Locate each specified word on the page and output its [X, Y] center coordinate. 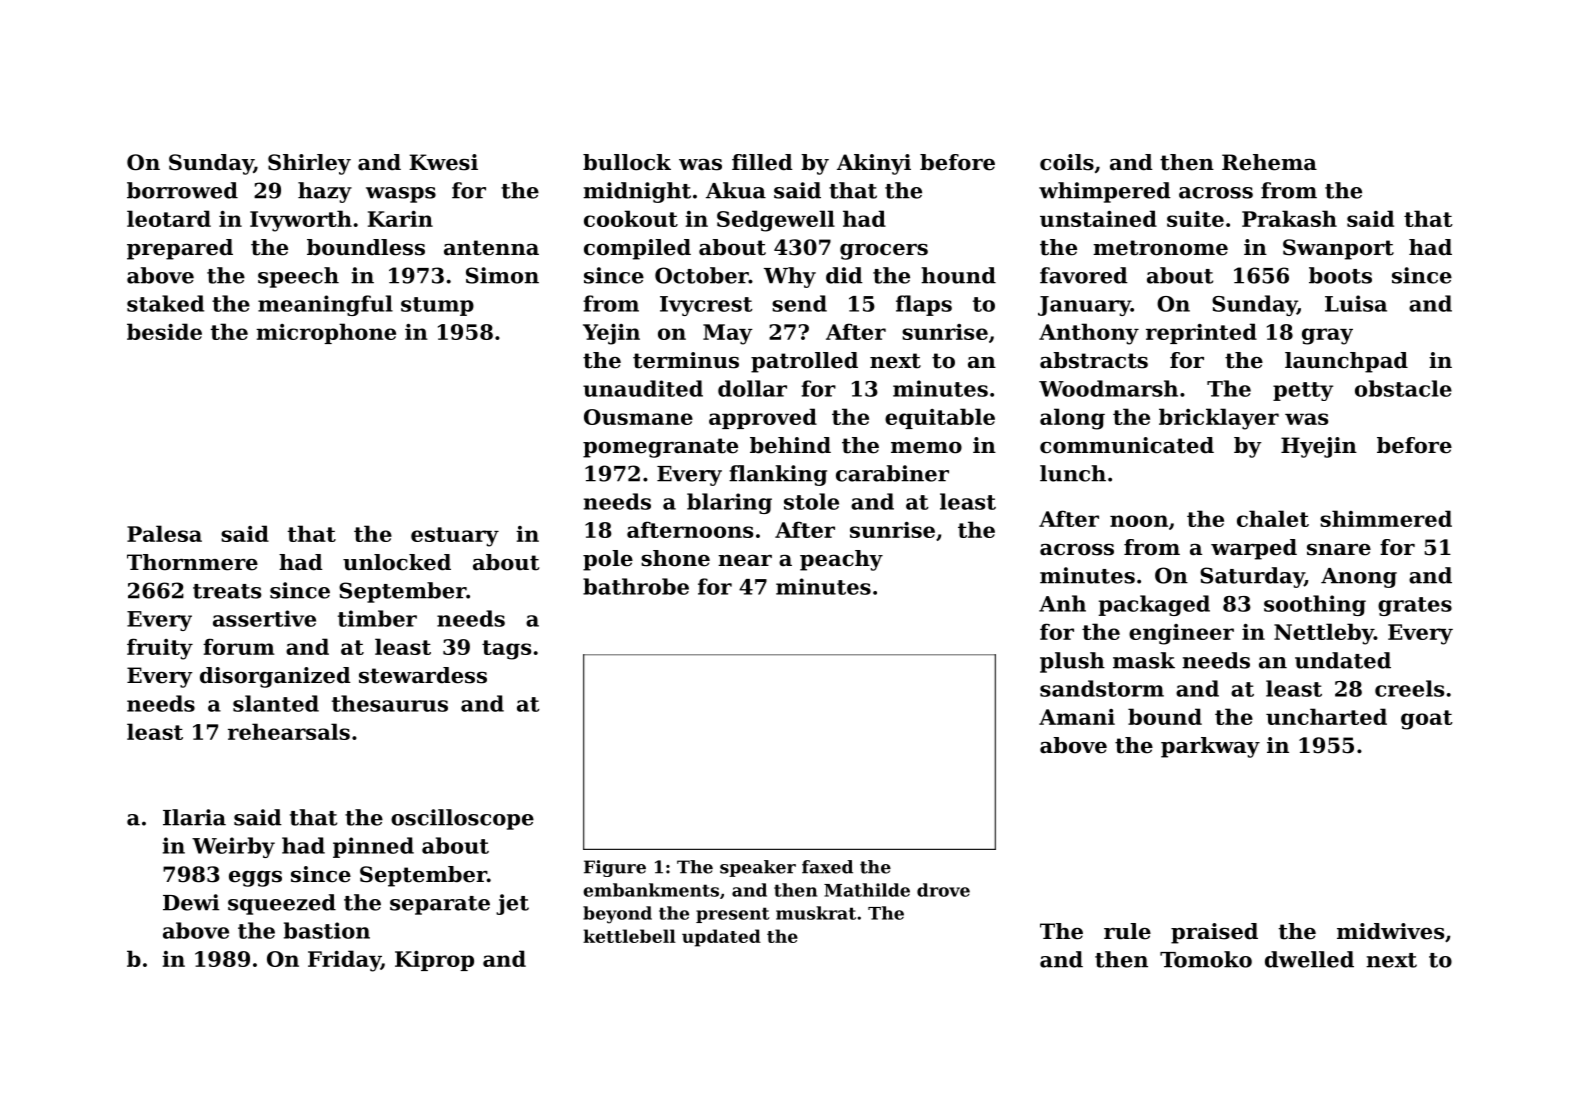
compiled [637, 249]
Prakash [1289, 218]
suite [1195, 219]
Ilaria [194, 817]
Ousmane [638, 417]
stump [437, 306]
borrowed [182, 190]
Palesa [164, 533]
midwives [1390, 931]
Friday [344, 961]
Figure [615, 868]
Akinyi [874, 164]
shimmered [1386, 518]
